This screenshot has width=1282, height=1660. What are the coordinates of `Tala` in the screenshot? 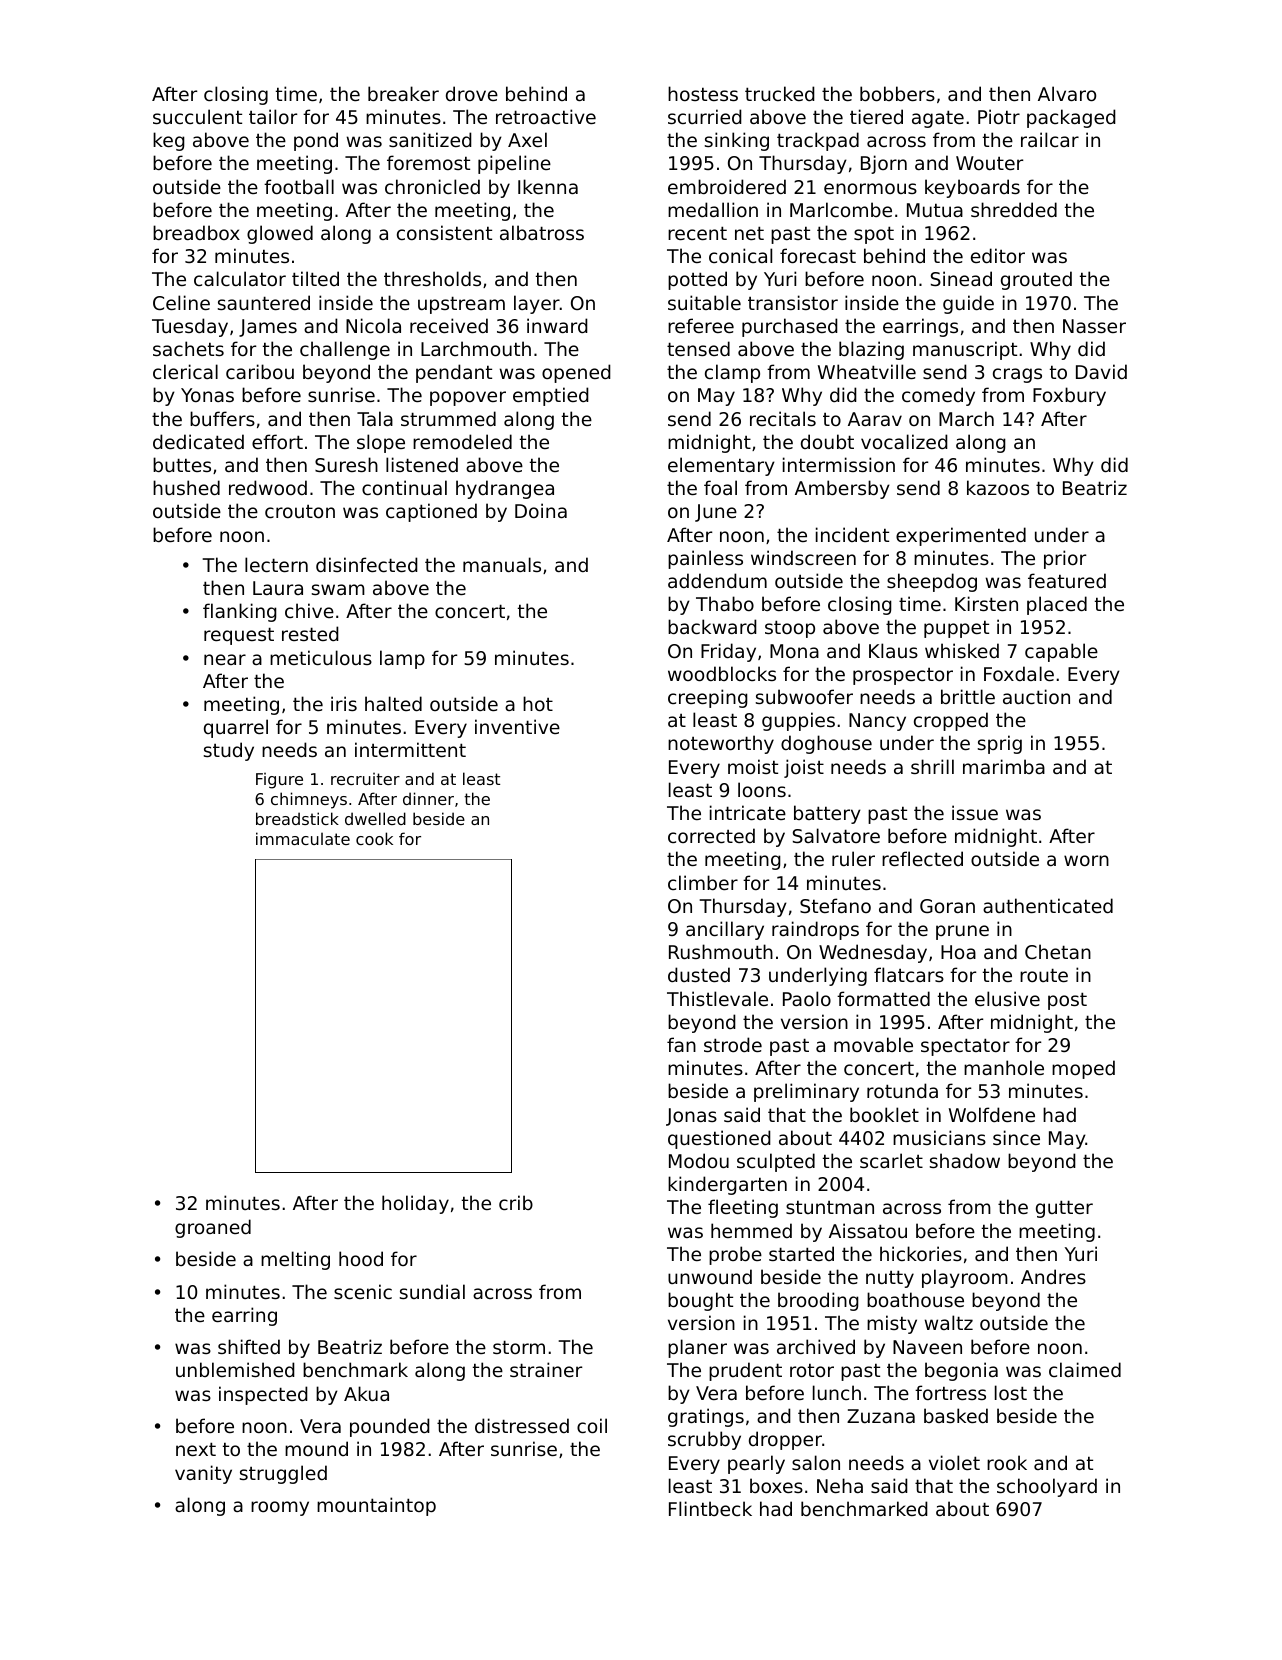 It's located at (375, 418).
